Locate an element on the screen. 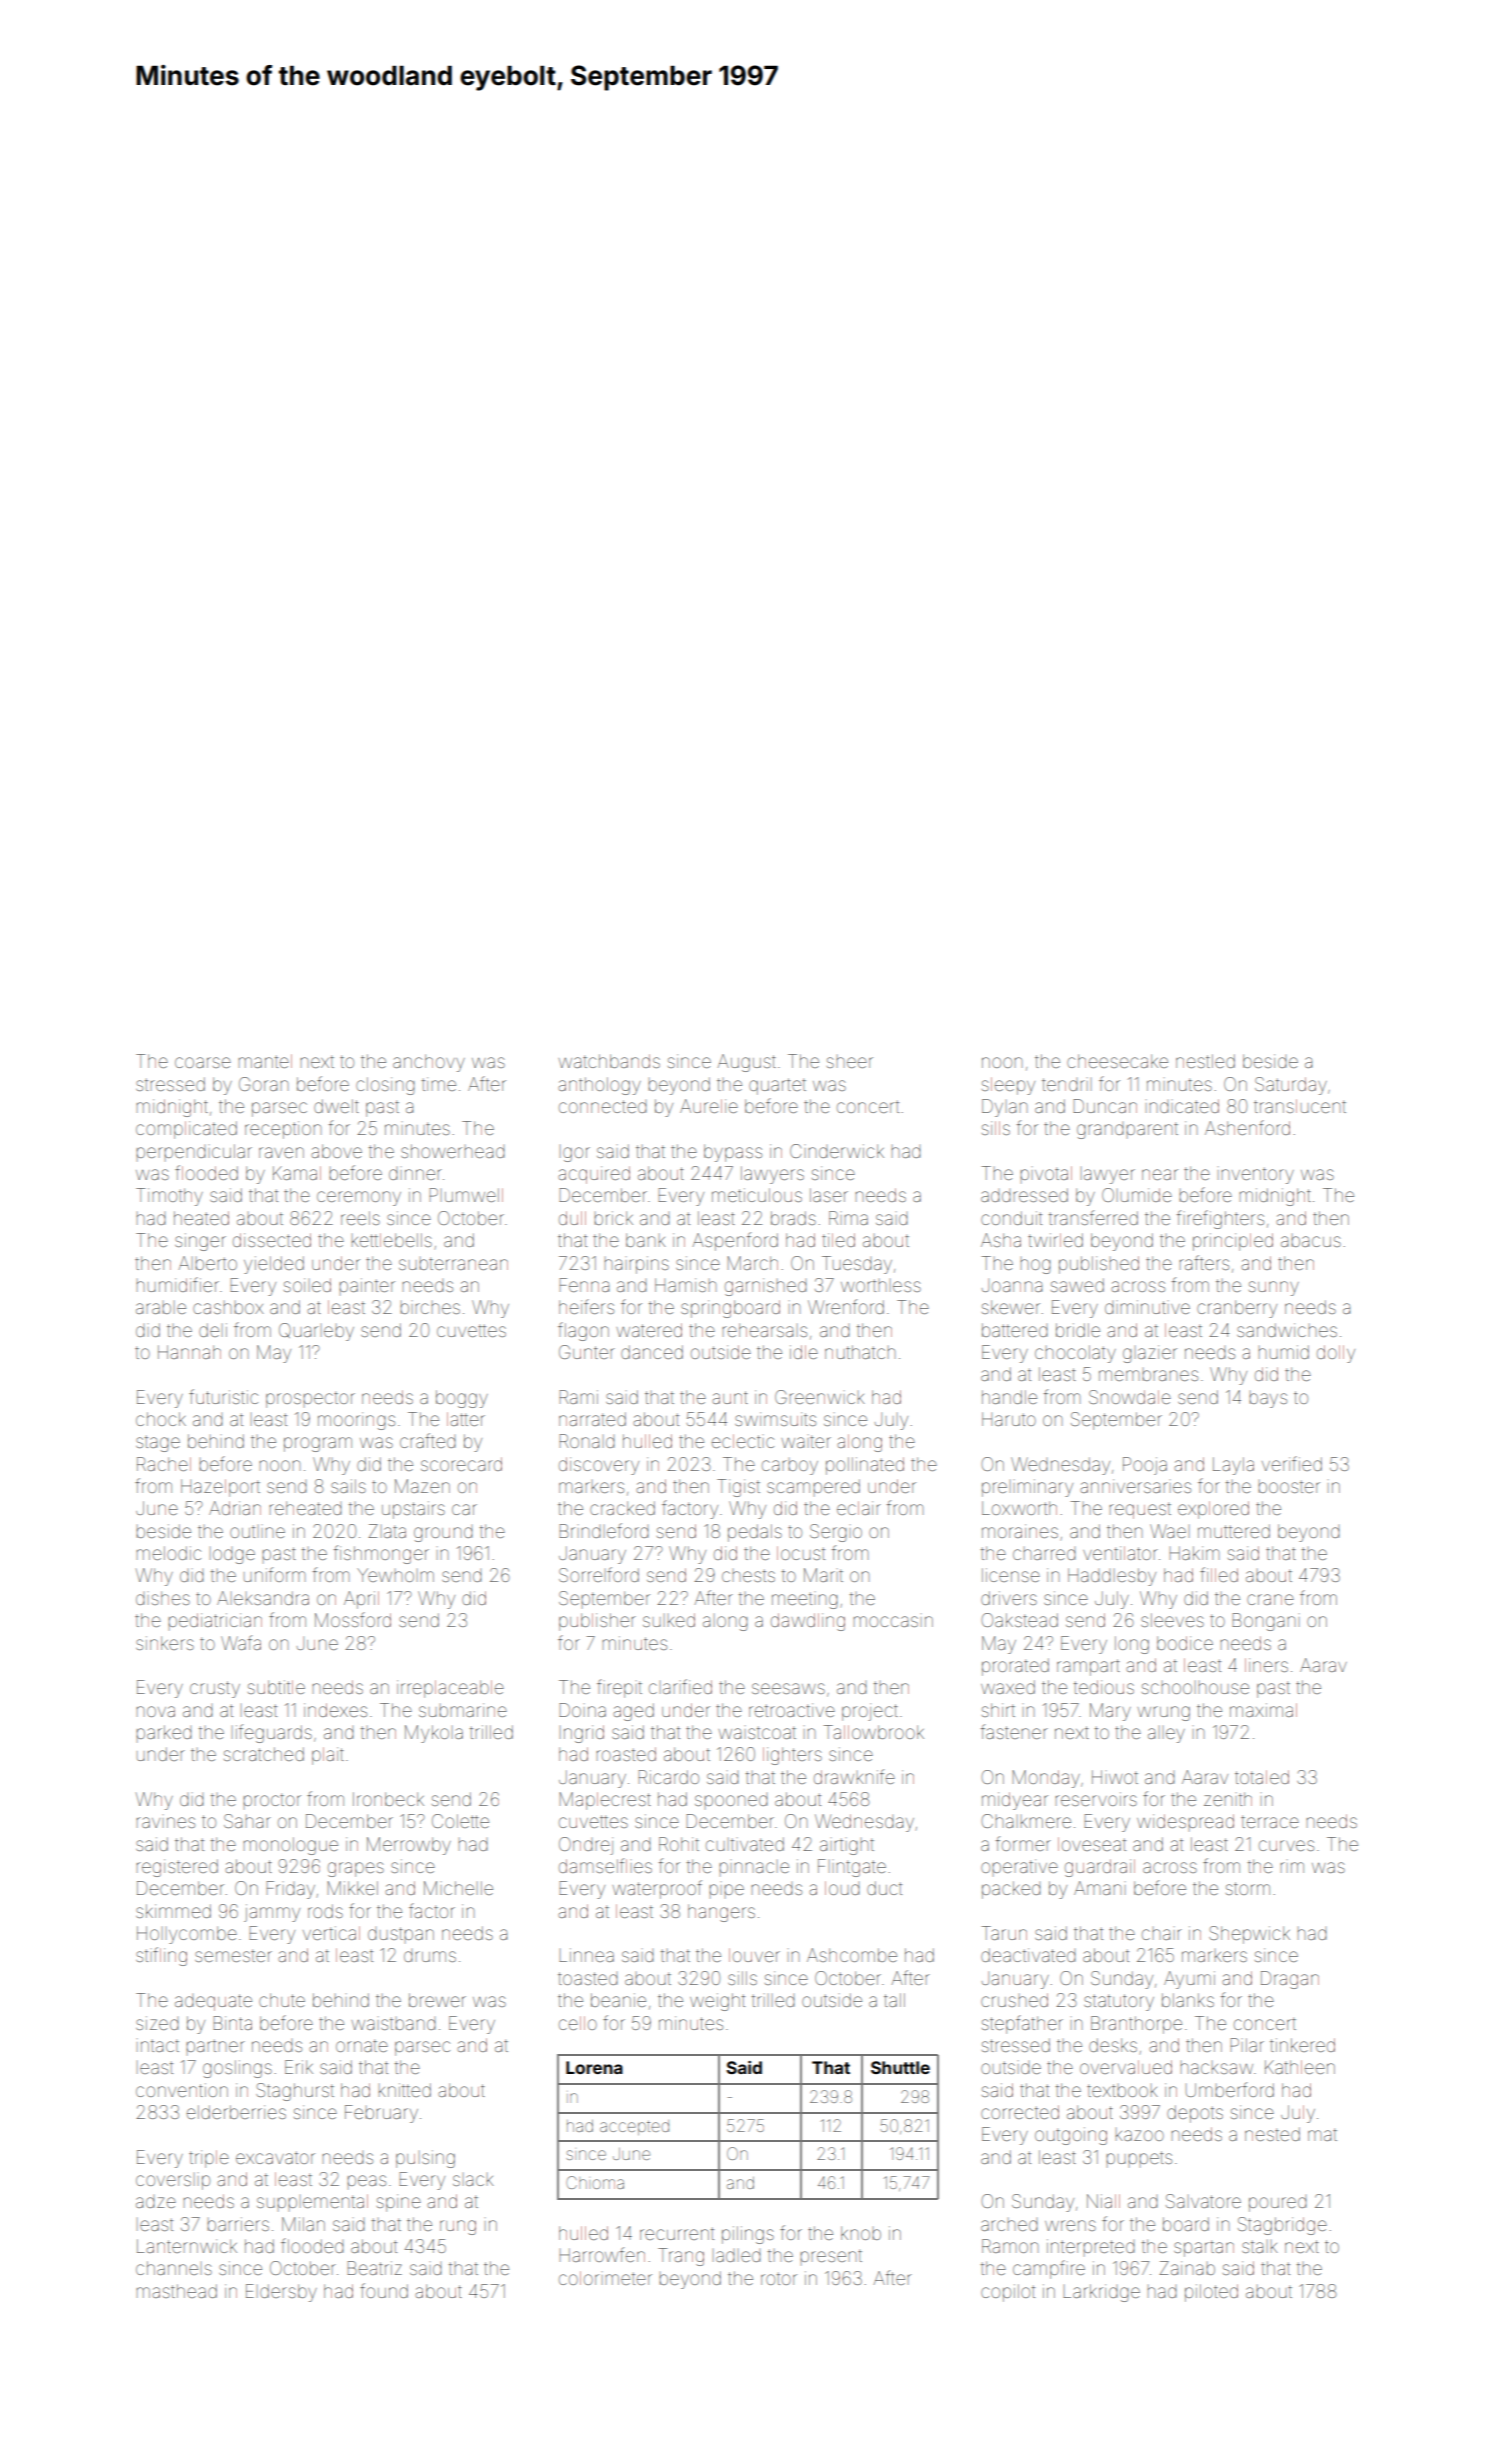 The image size is (1496, 2464). bays is located at coordinates (1268, 1400).
